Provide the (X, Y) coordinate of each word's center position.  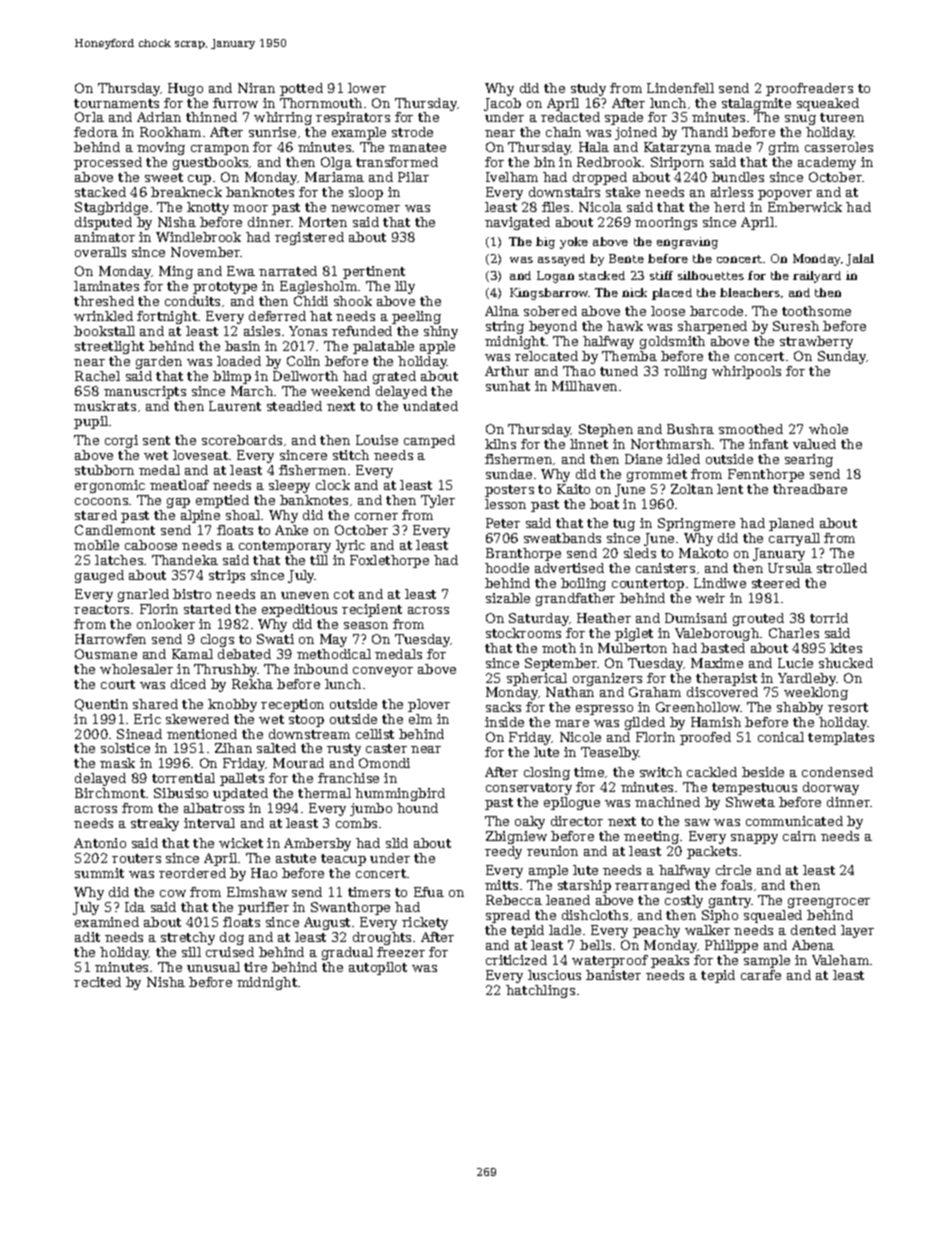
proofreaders (809, 89)
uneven (305, 595)
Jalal (860, 260)
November (206, 252)
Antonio (100, 843)
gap (178, 503)
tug (624, 525)
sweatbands (562, 538)
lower (367, 88)
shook (353, 301)
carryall (794, 539)
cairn (799, 836)
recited (97, 982)
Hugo (185, 89)
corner (376, 516)
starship (584, 886)
